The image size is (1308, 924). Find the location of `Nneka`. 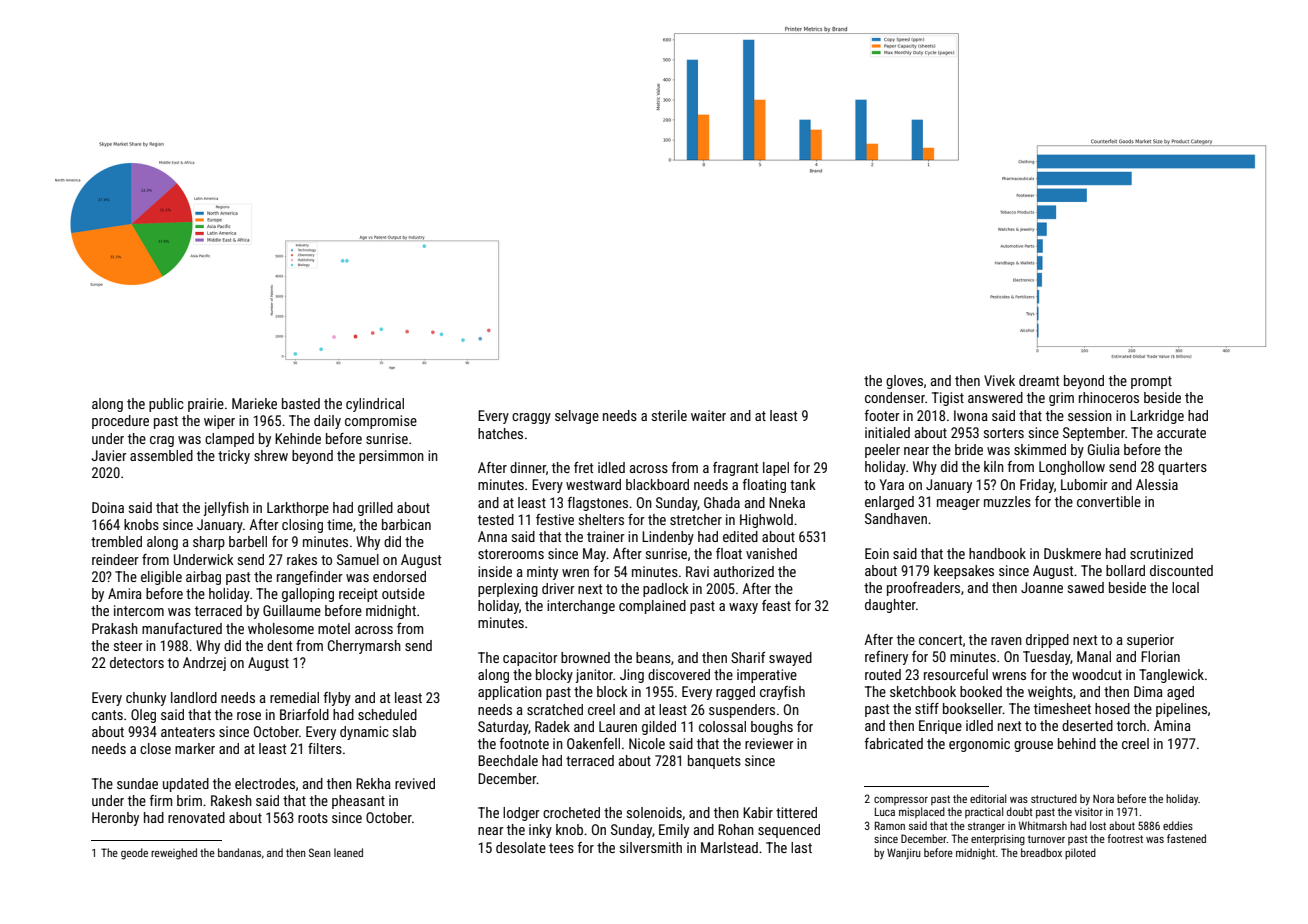

Nneka is located at coordinates (787, 502).
